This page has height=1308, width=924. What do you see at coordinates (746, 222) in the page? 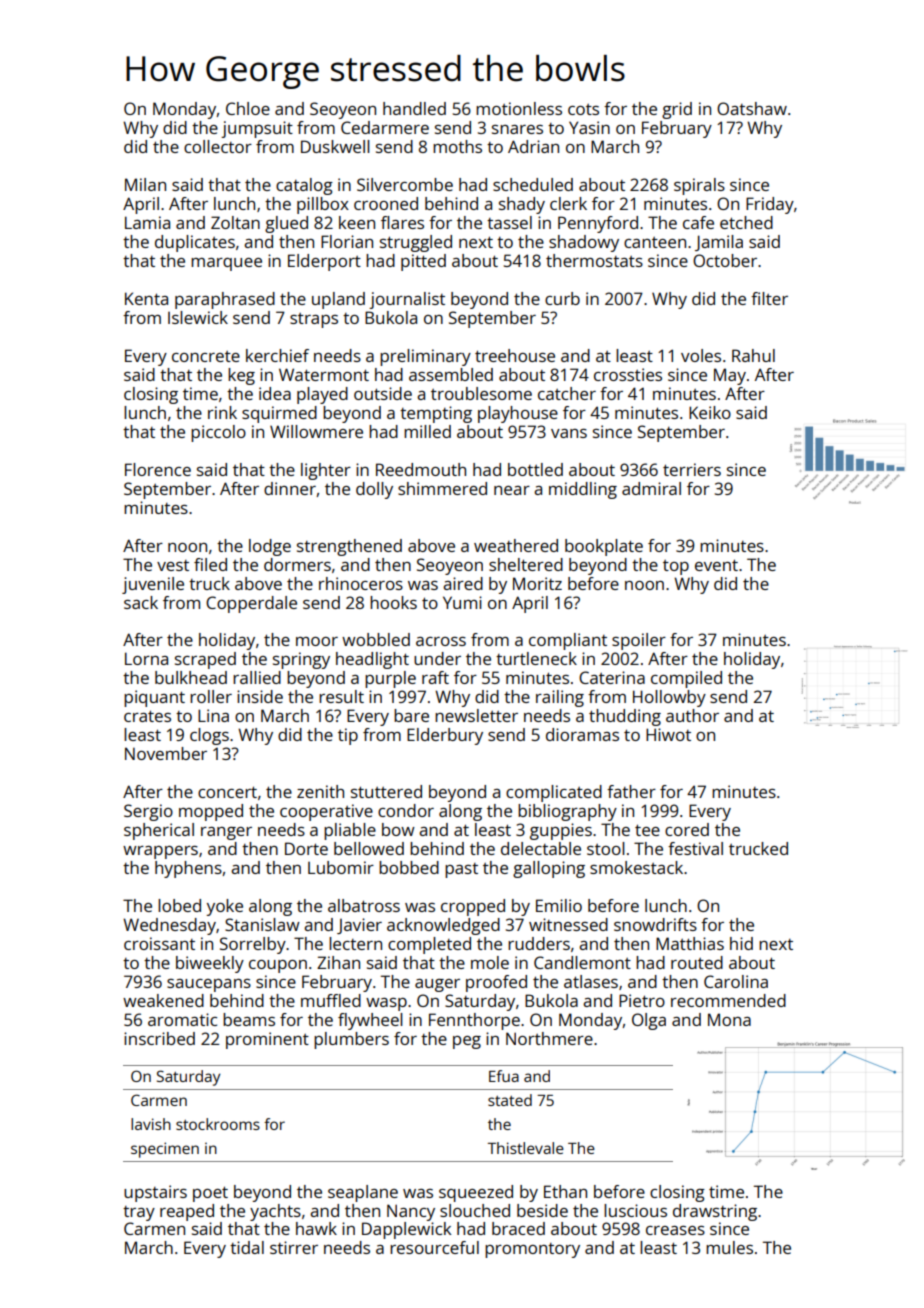
I see `etched` at bounding box center [746, 222].
